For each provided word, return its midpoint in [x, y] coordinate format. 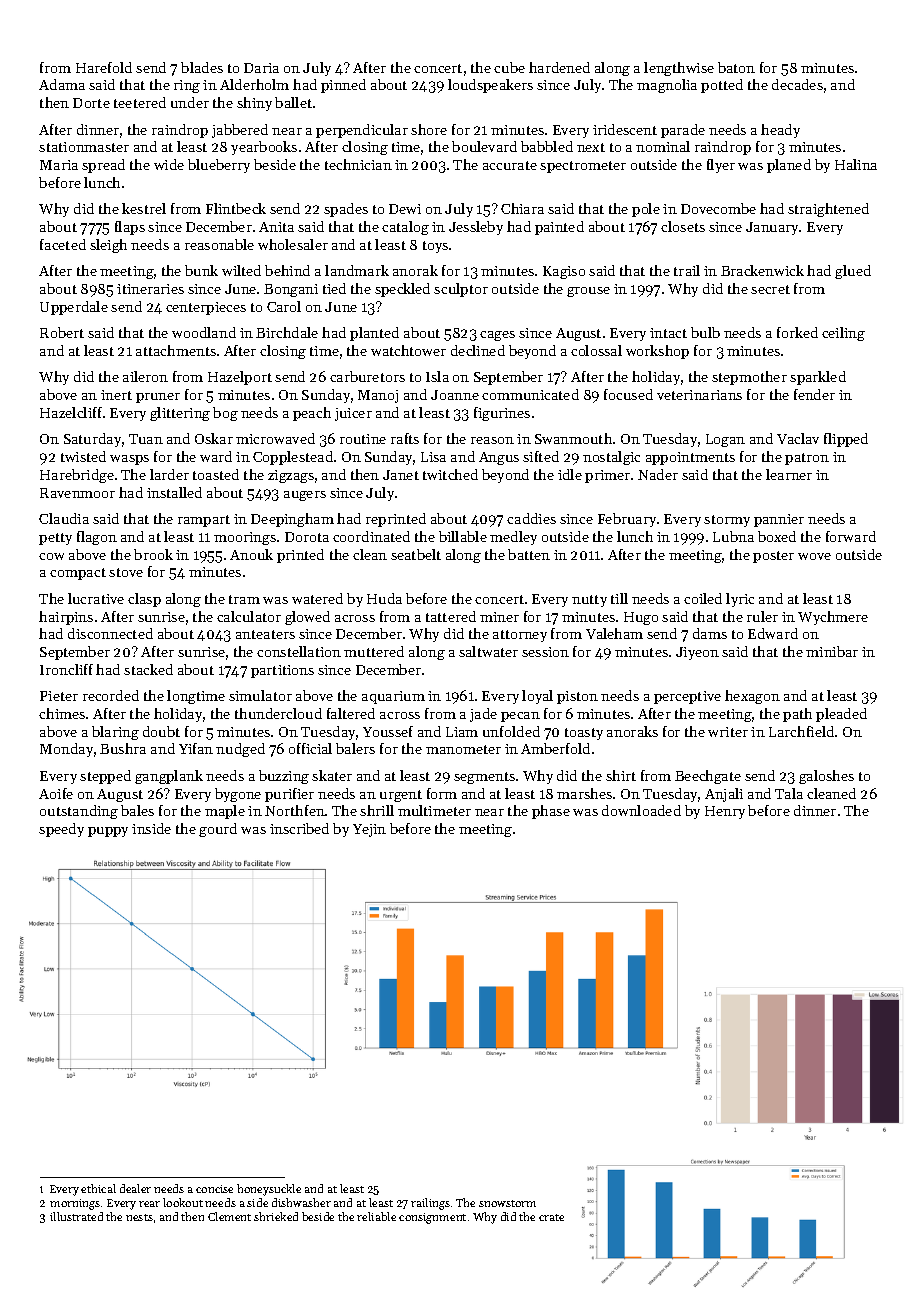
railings [430, 1204]
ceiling [843, 334]
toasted [216, 474]
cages [497, 336]
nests [139, 1217]
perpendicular [362, 131]
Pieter [59, 696]
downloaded [641, 810]
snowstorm [507, 1203]
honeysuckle [269, 1190]
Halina [856, 164]
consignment [432, 1218]
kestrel [144, 208]
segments [484, 778]
